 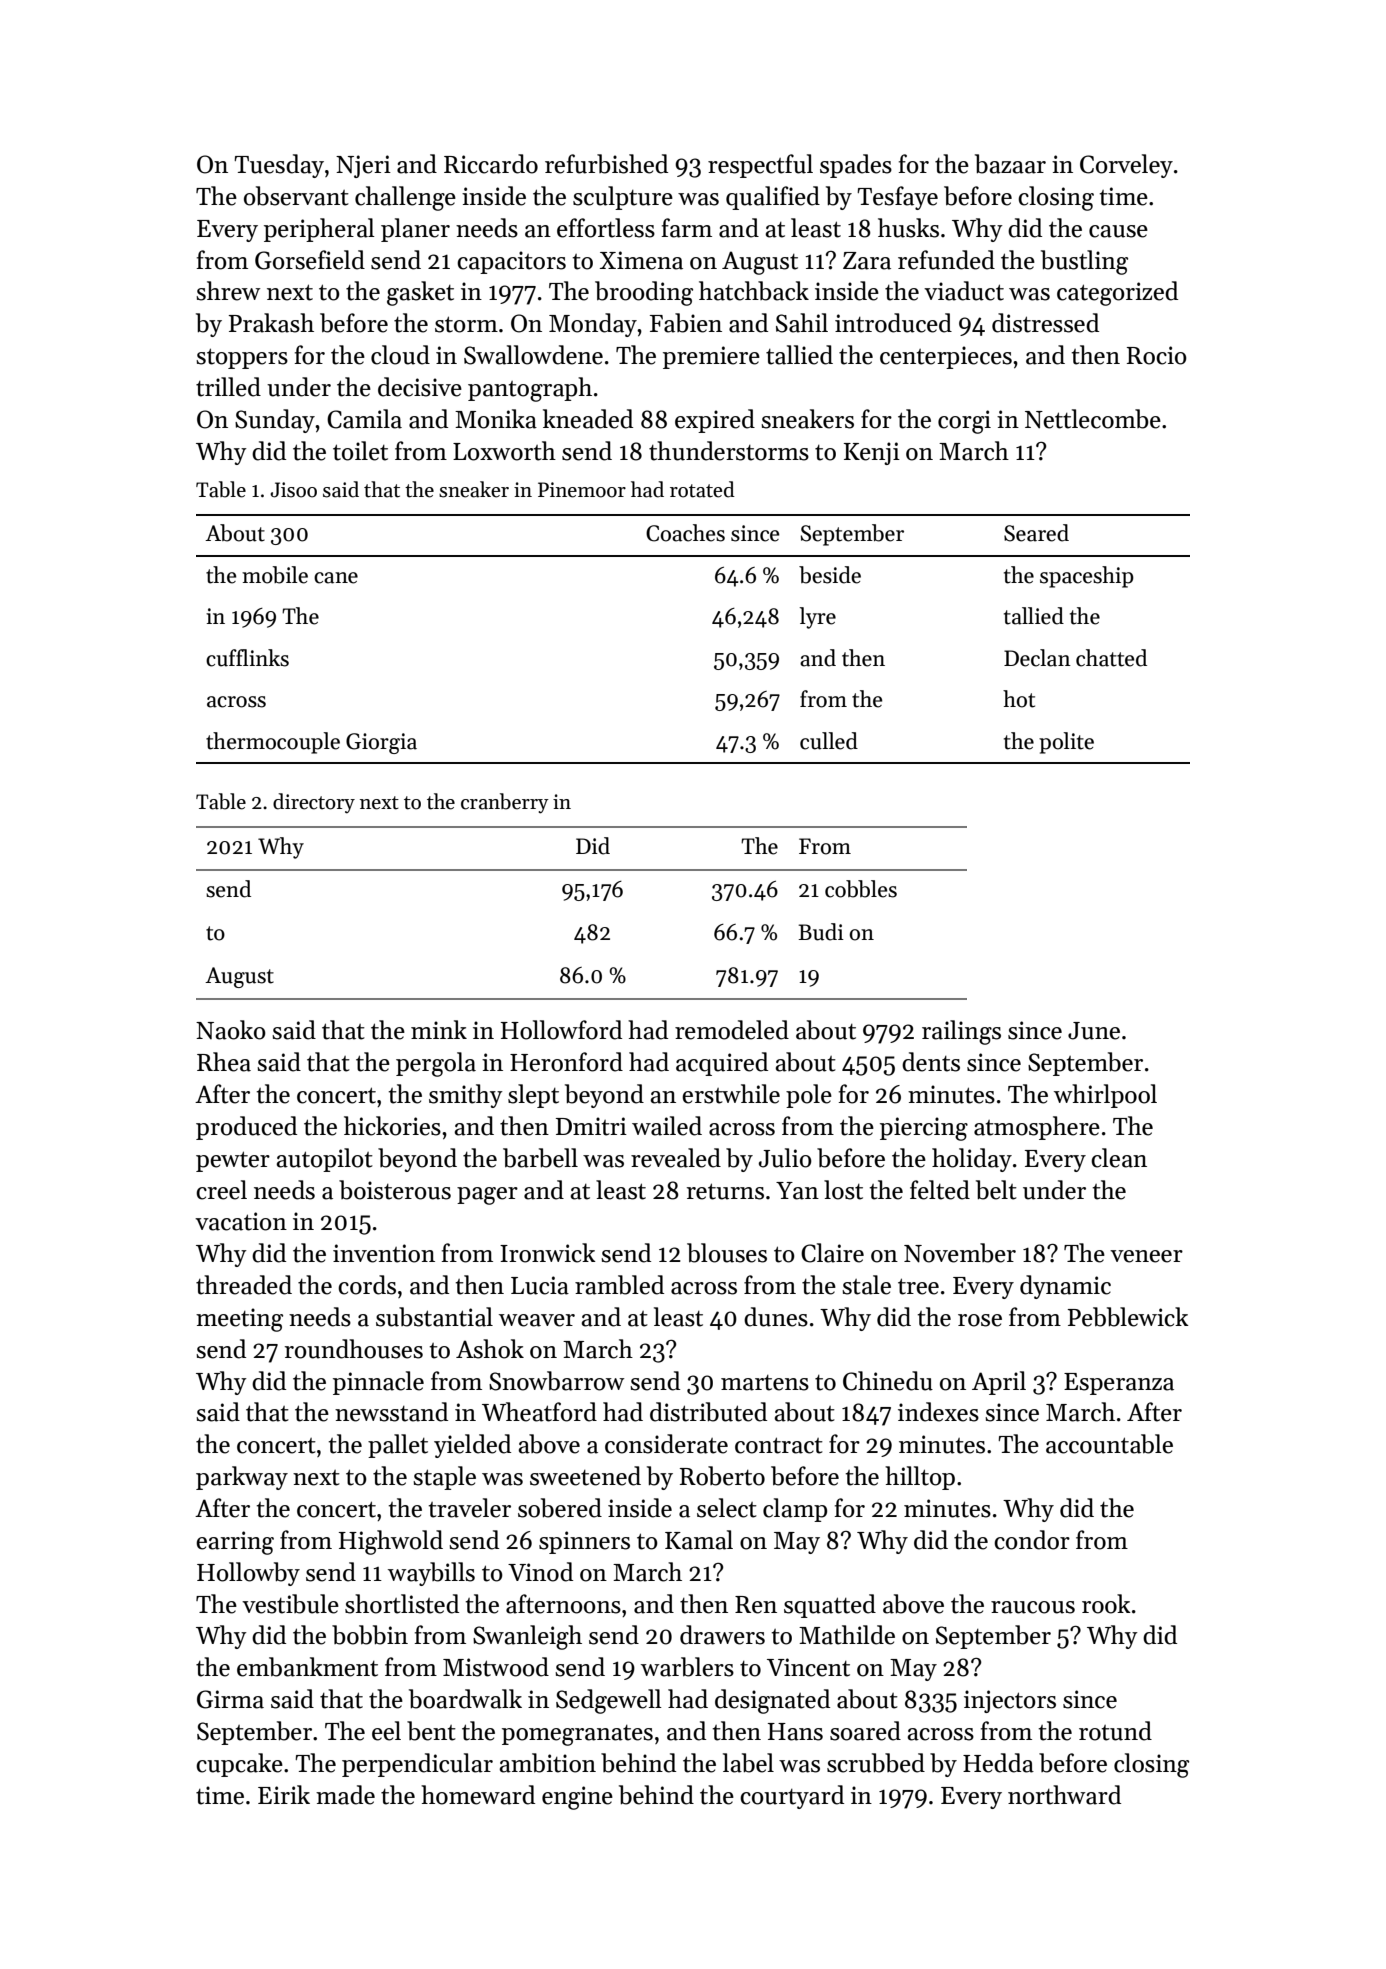 What do you see at coordinates (420, 387) in the screenshot?
I see `decisive` at bounding box center [420, 387].
